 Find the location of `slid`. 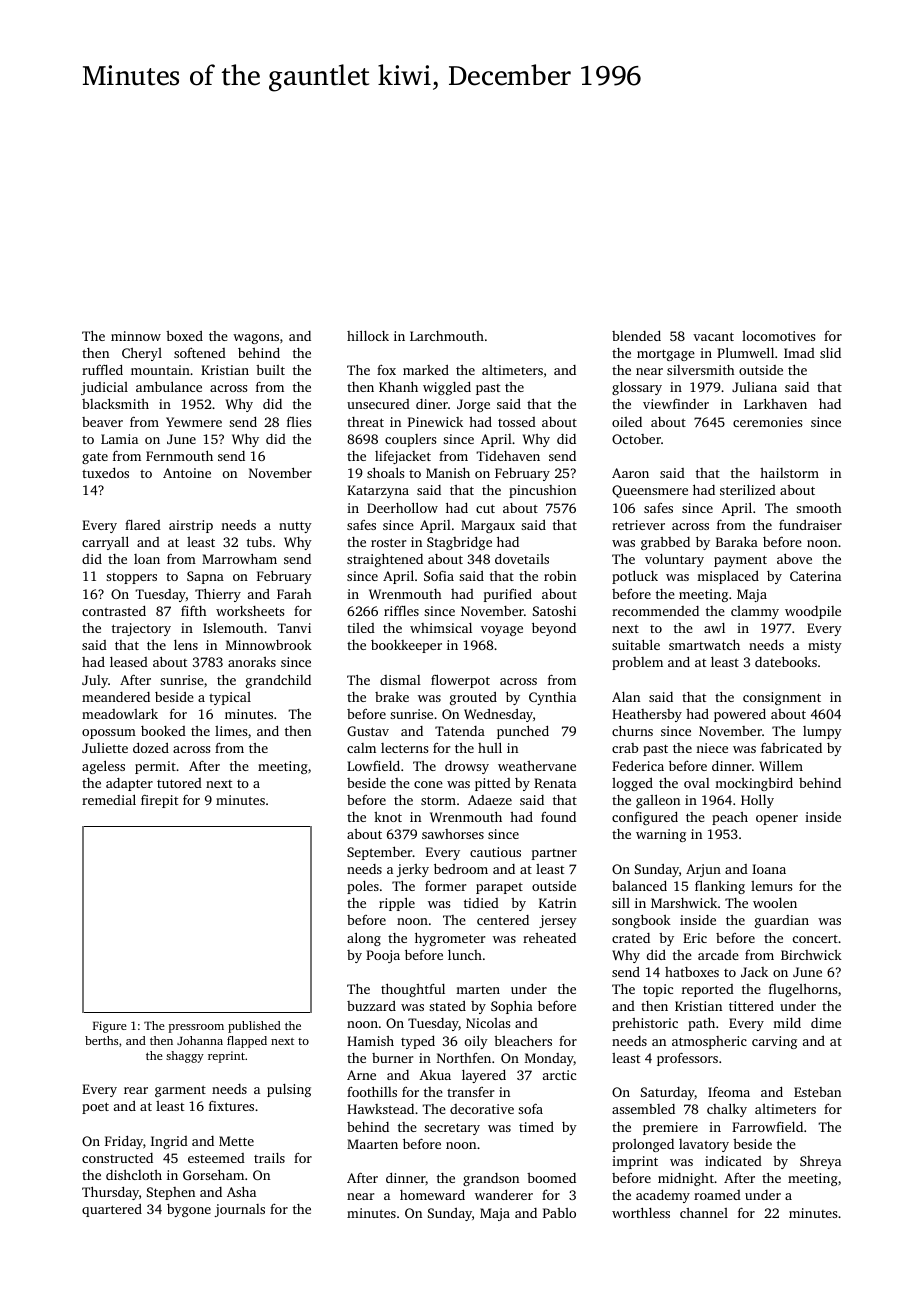

slid is located at coordinates (830, 353).
